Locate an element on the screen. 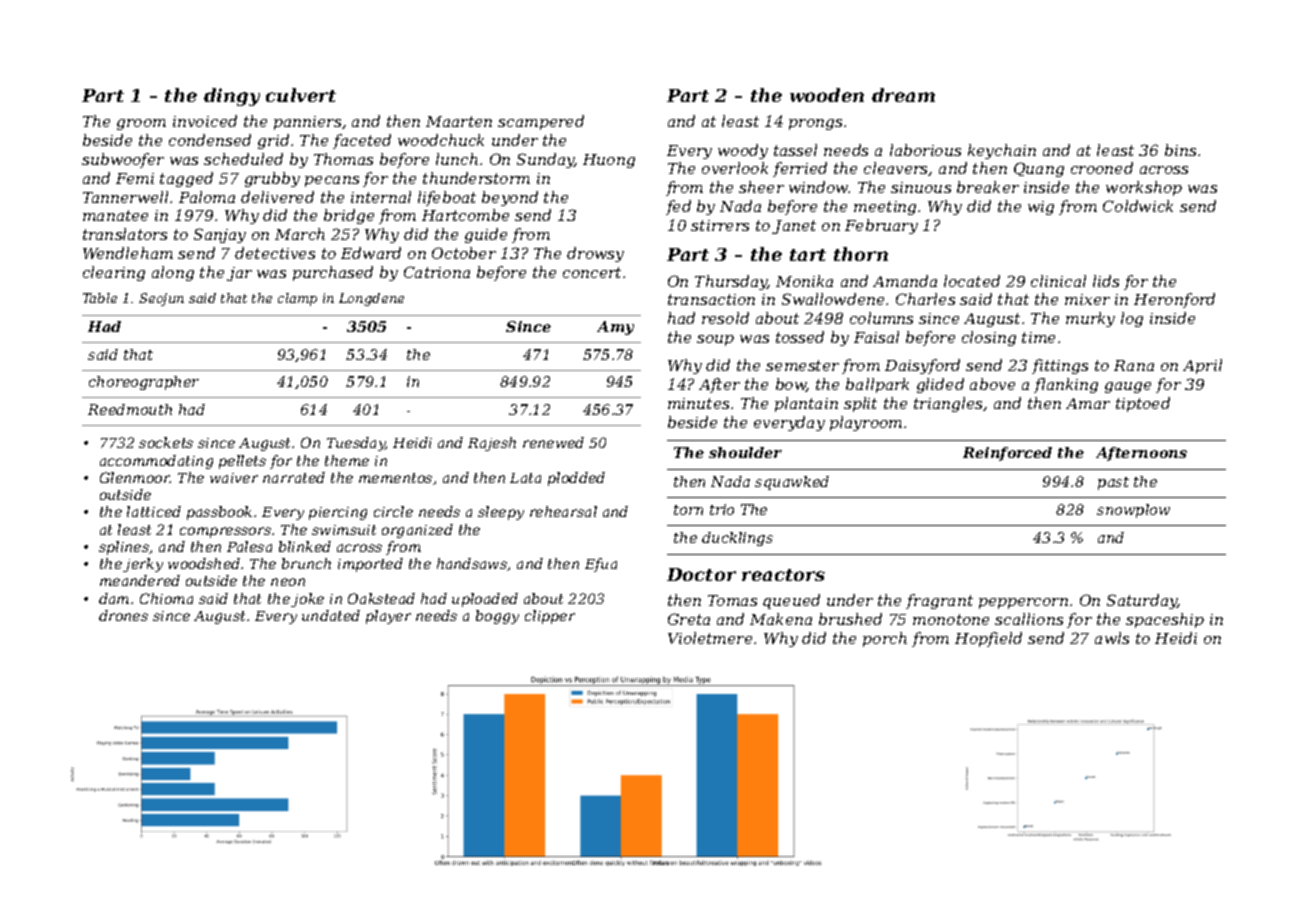  Hartcombe is located at coordinates (465, 215).
